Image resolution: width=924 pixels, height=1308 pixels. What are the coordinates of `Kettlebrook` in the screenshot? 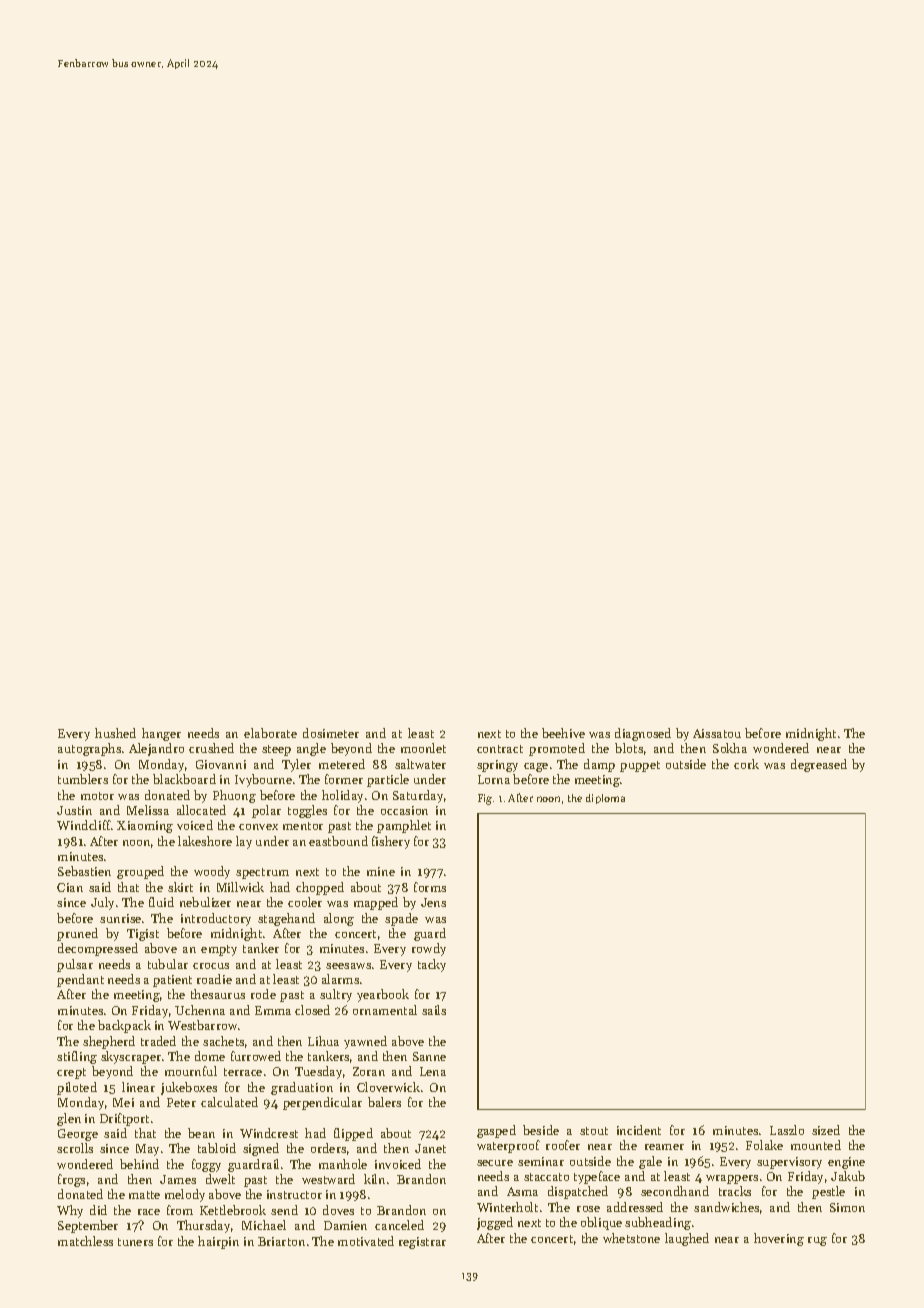 It's located at (233, 1210).
